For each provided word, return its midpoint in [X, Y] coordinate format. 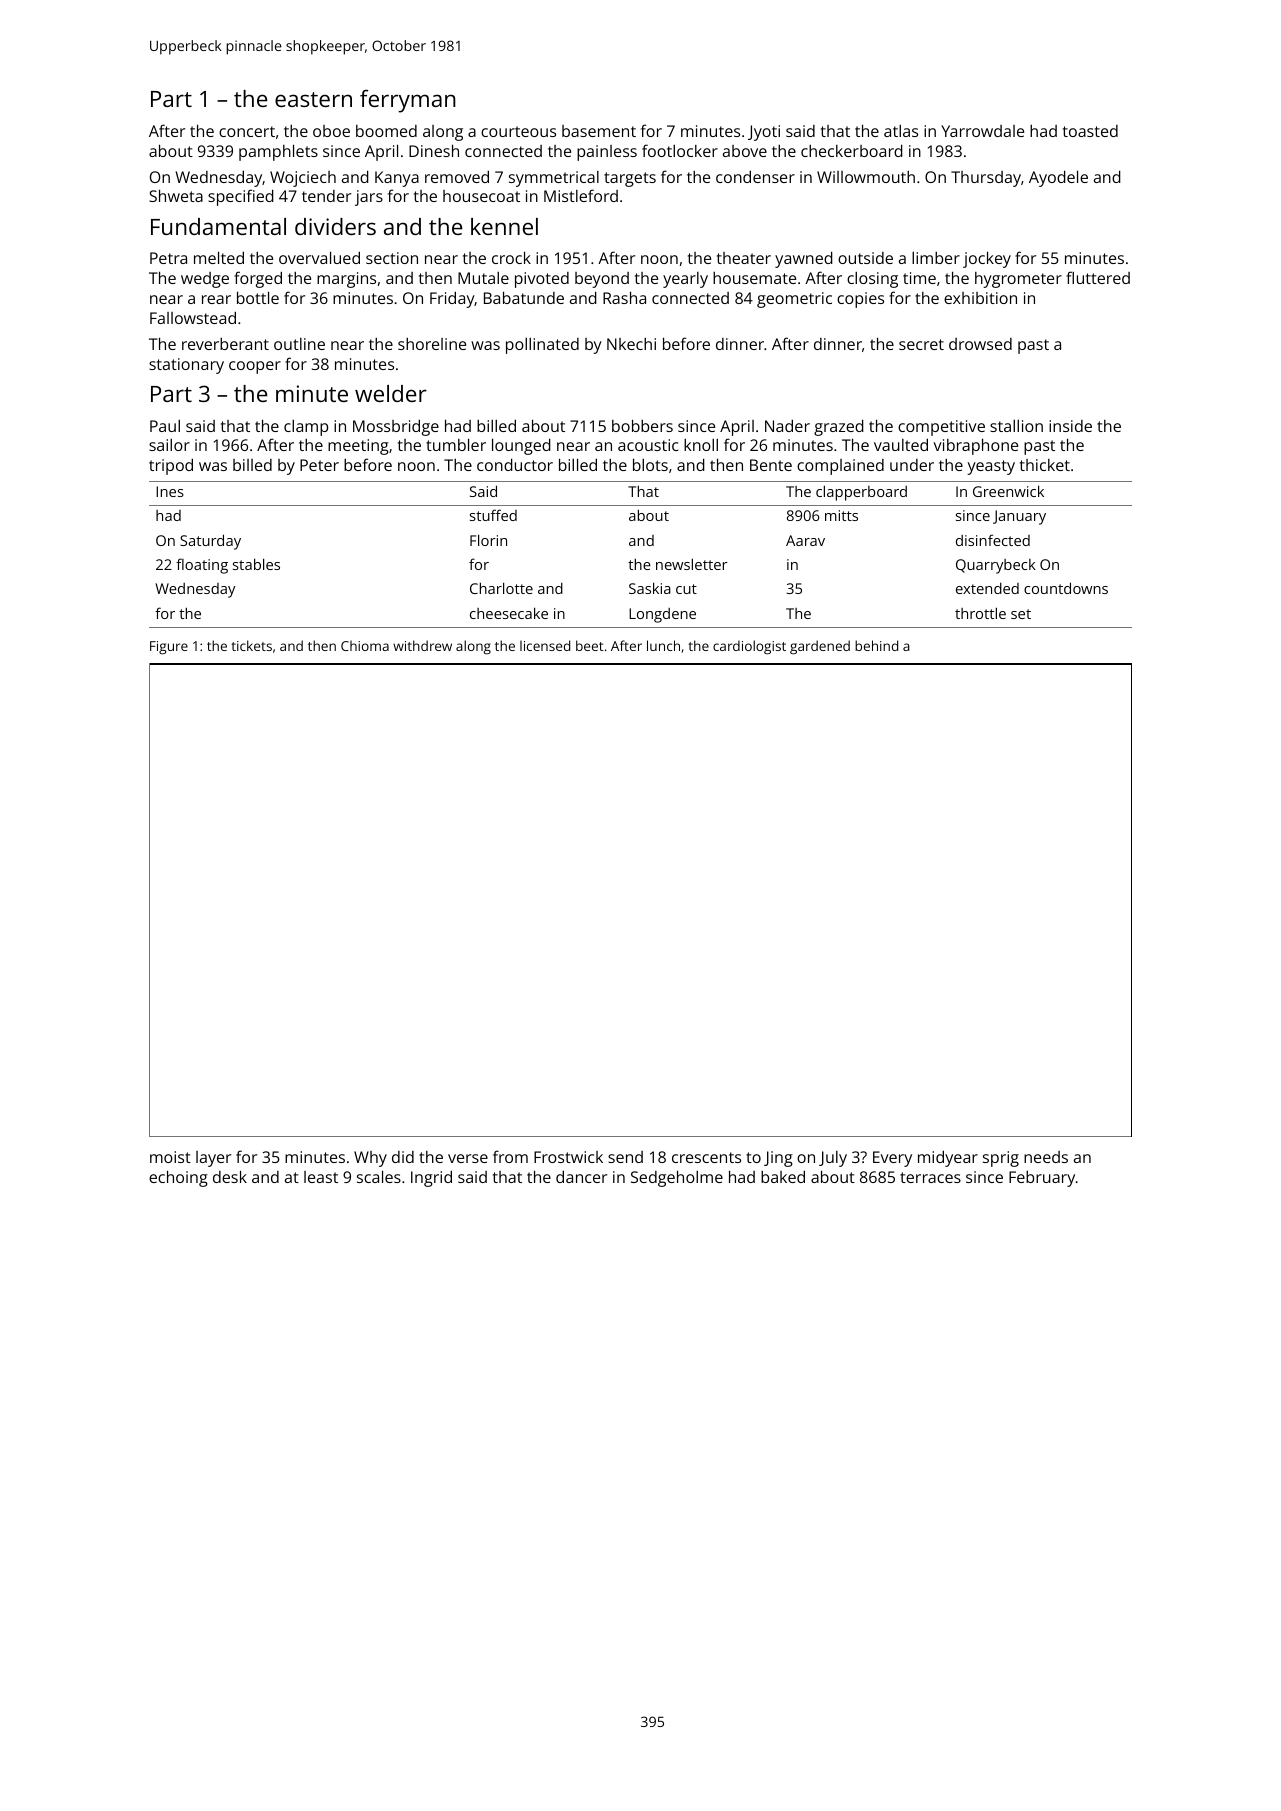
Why [370, 1159]
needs [1046, 1157]
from [510, 1156]
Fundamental [218, 226]
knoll [701, 445]
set [1021, 614]
